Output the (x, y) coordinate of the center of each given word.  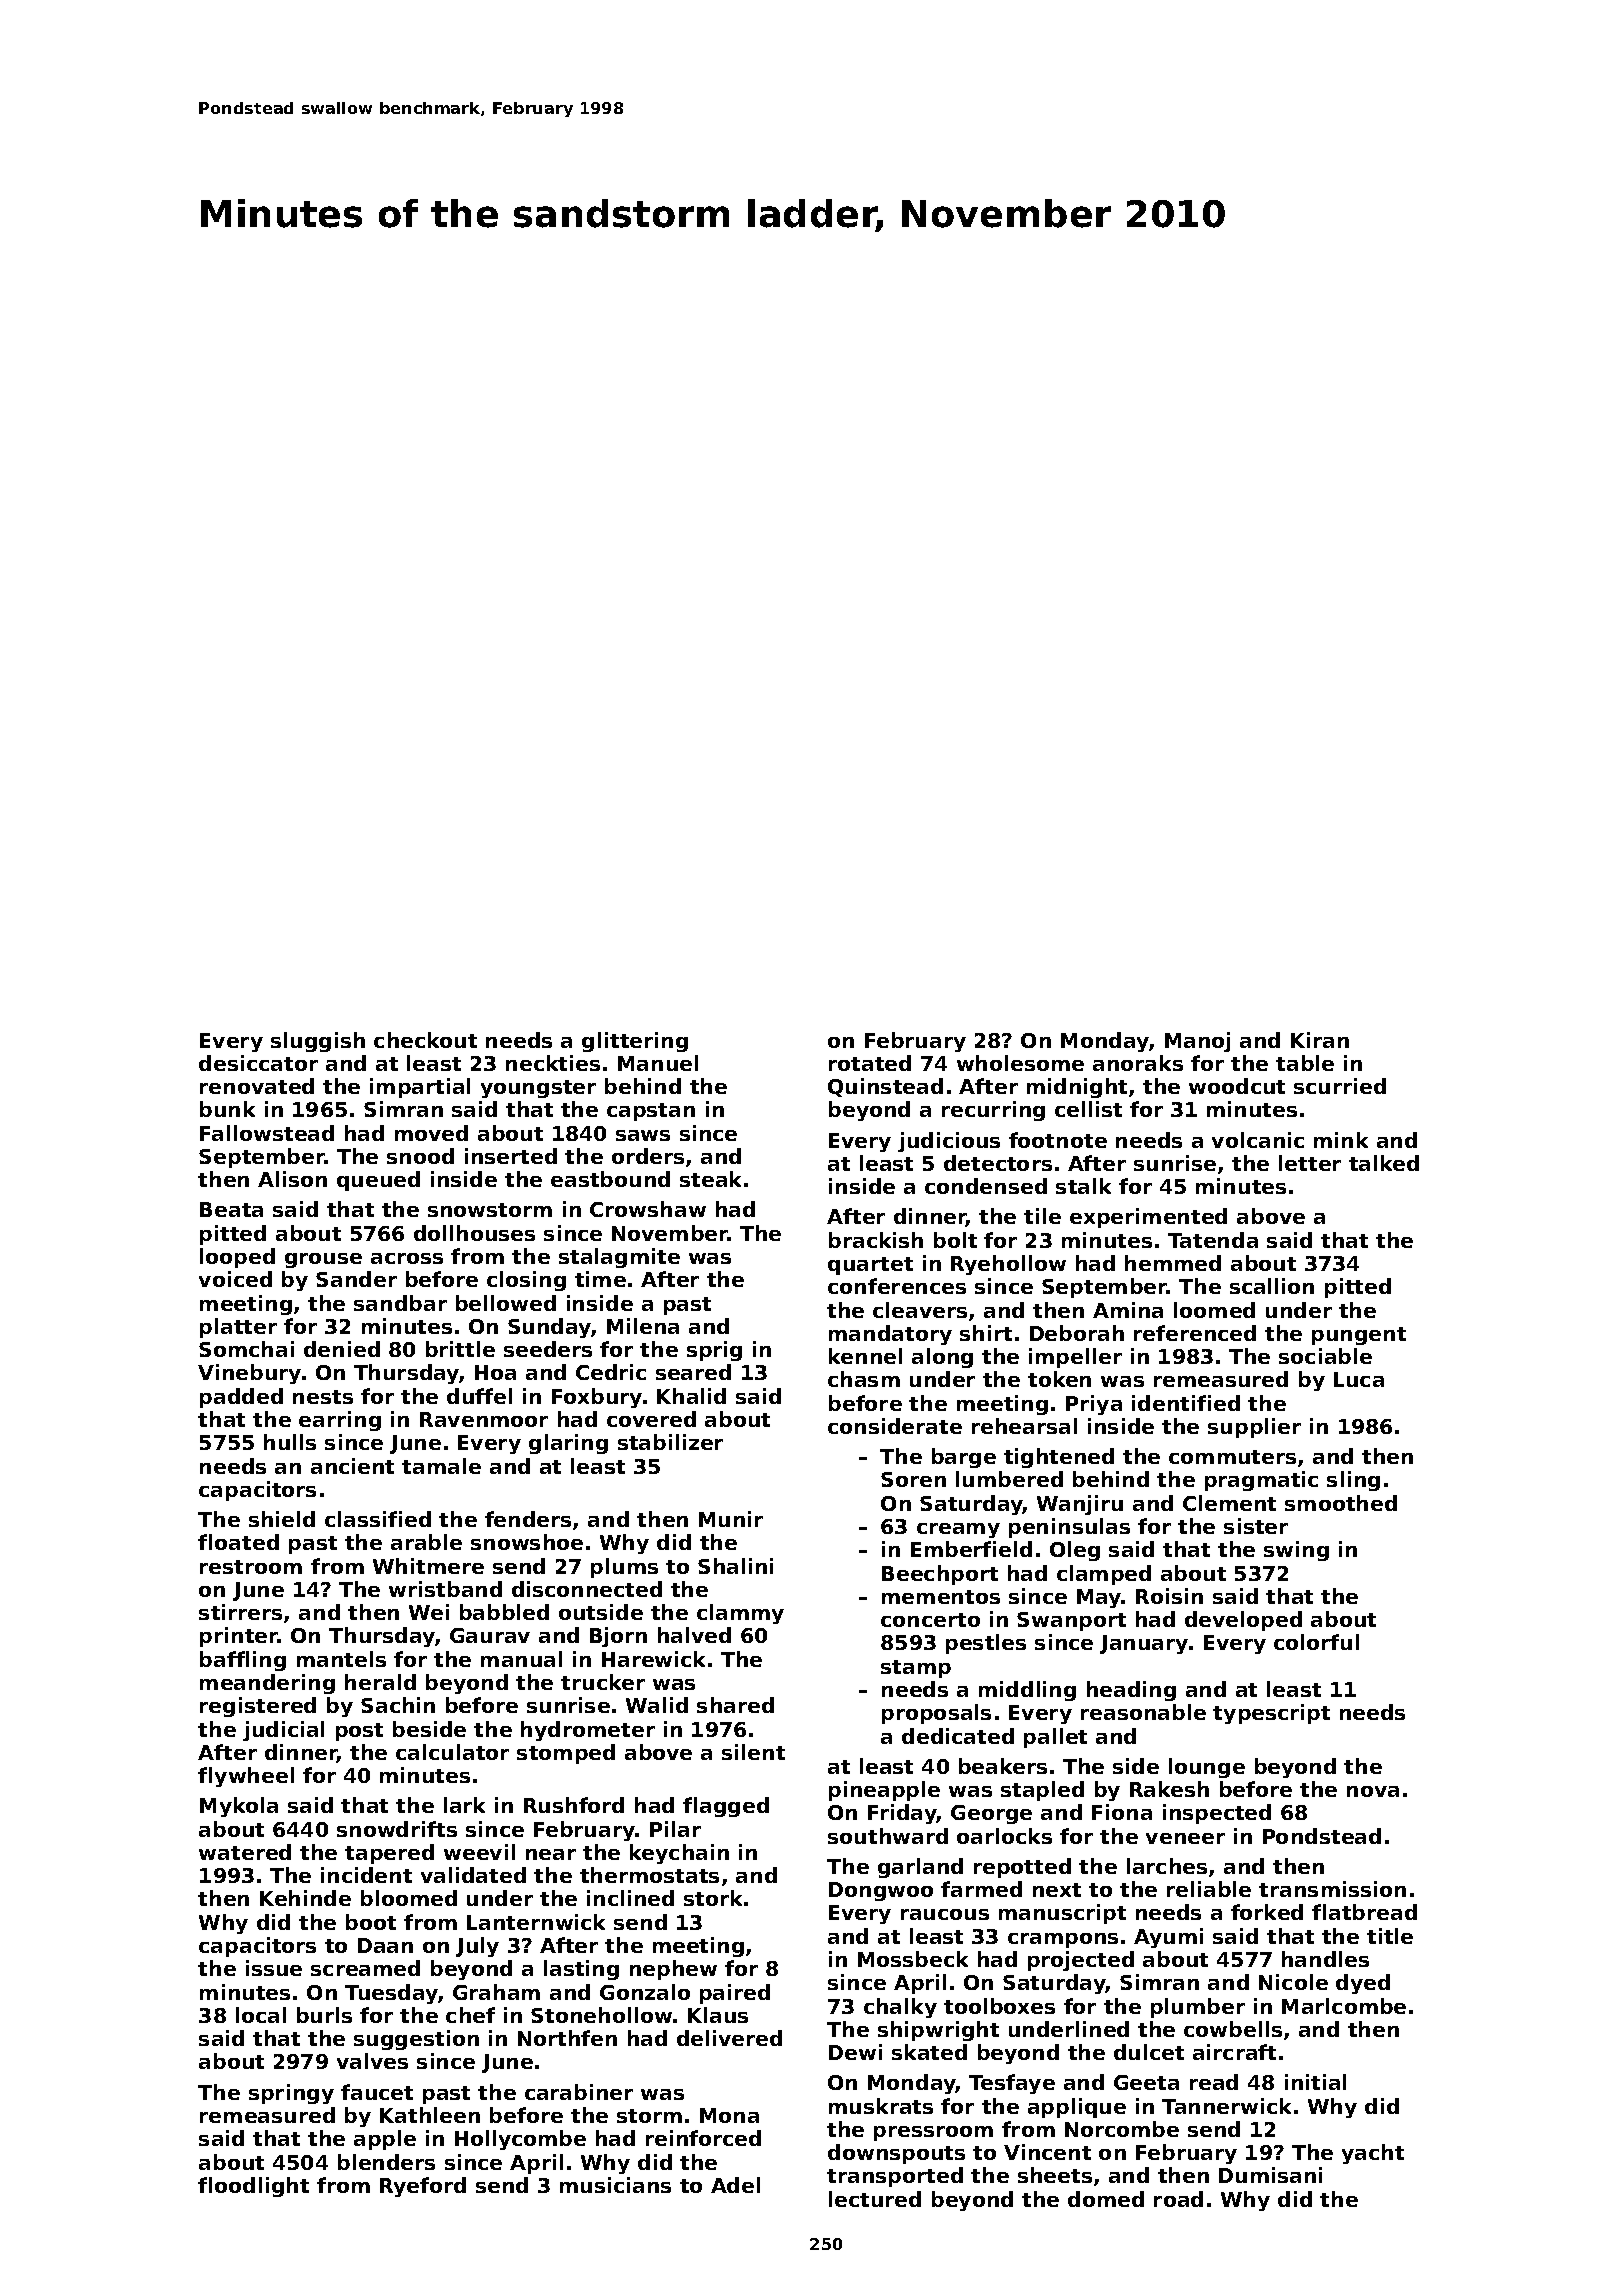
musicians (615, 2185)
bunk (227, 1109)
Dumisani (1270, 2175)
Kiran (1320, 1040)
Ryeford (423, 2187)
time (600, 1279)
